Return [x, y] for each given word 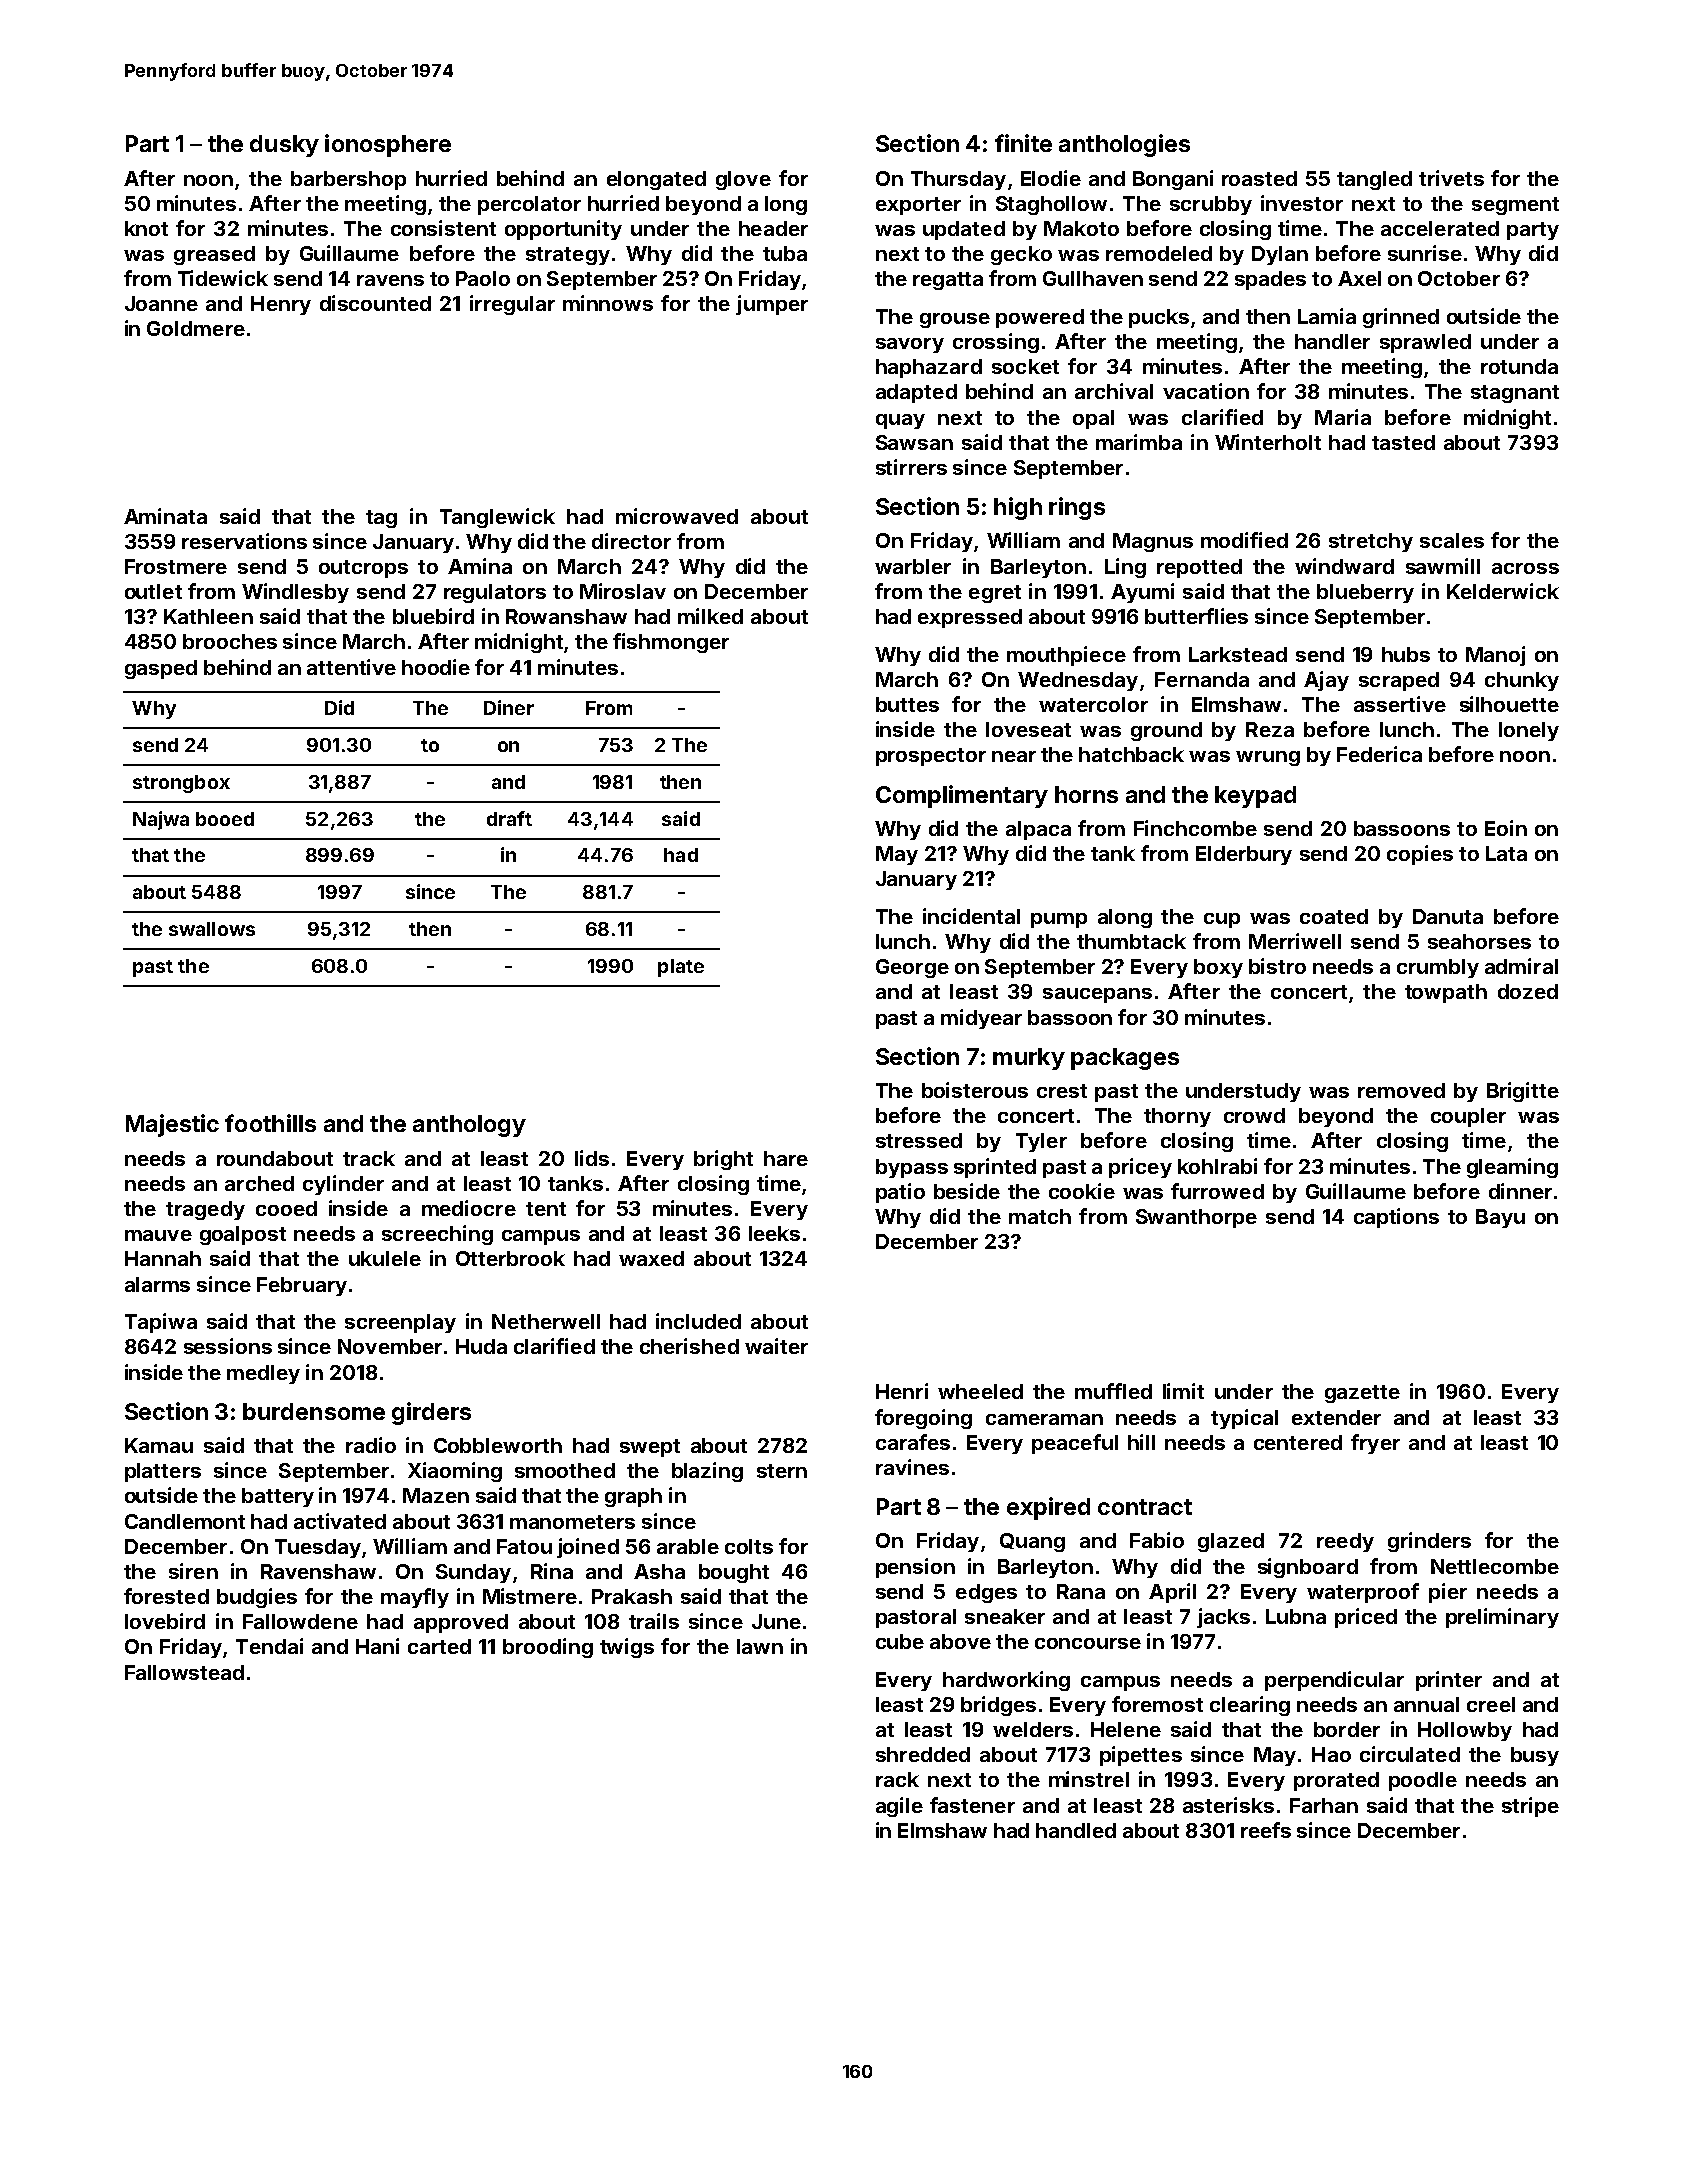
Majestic [172, 1125]
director [631, 541]
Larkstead [1238, 654]
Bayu [1500, 1218]
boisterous [975, 1090]
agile [899, 1807]
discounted [375, 303]
